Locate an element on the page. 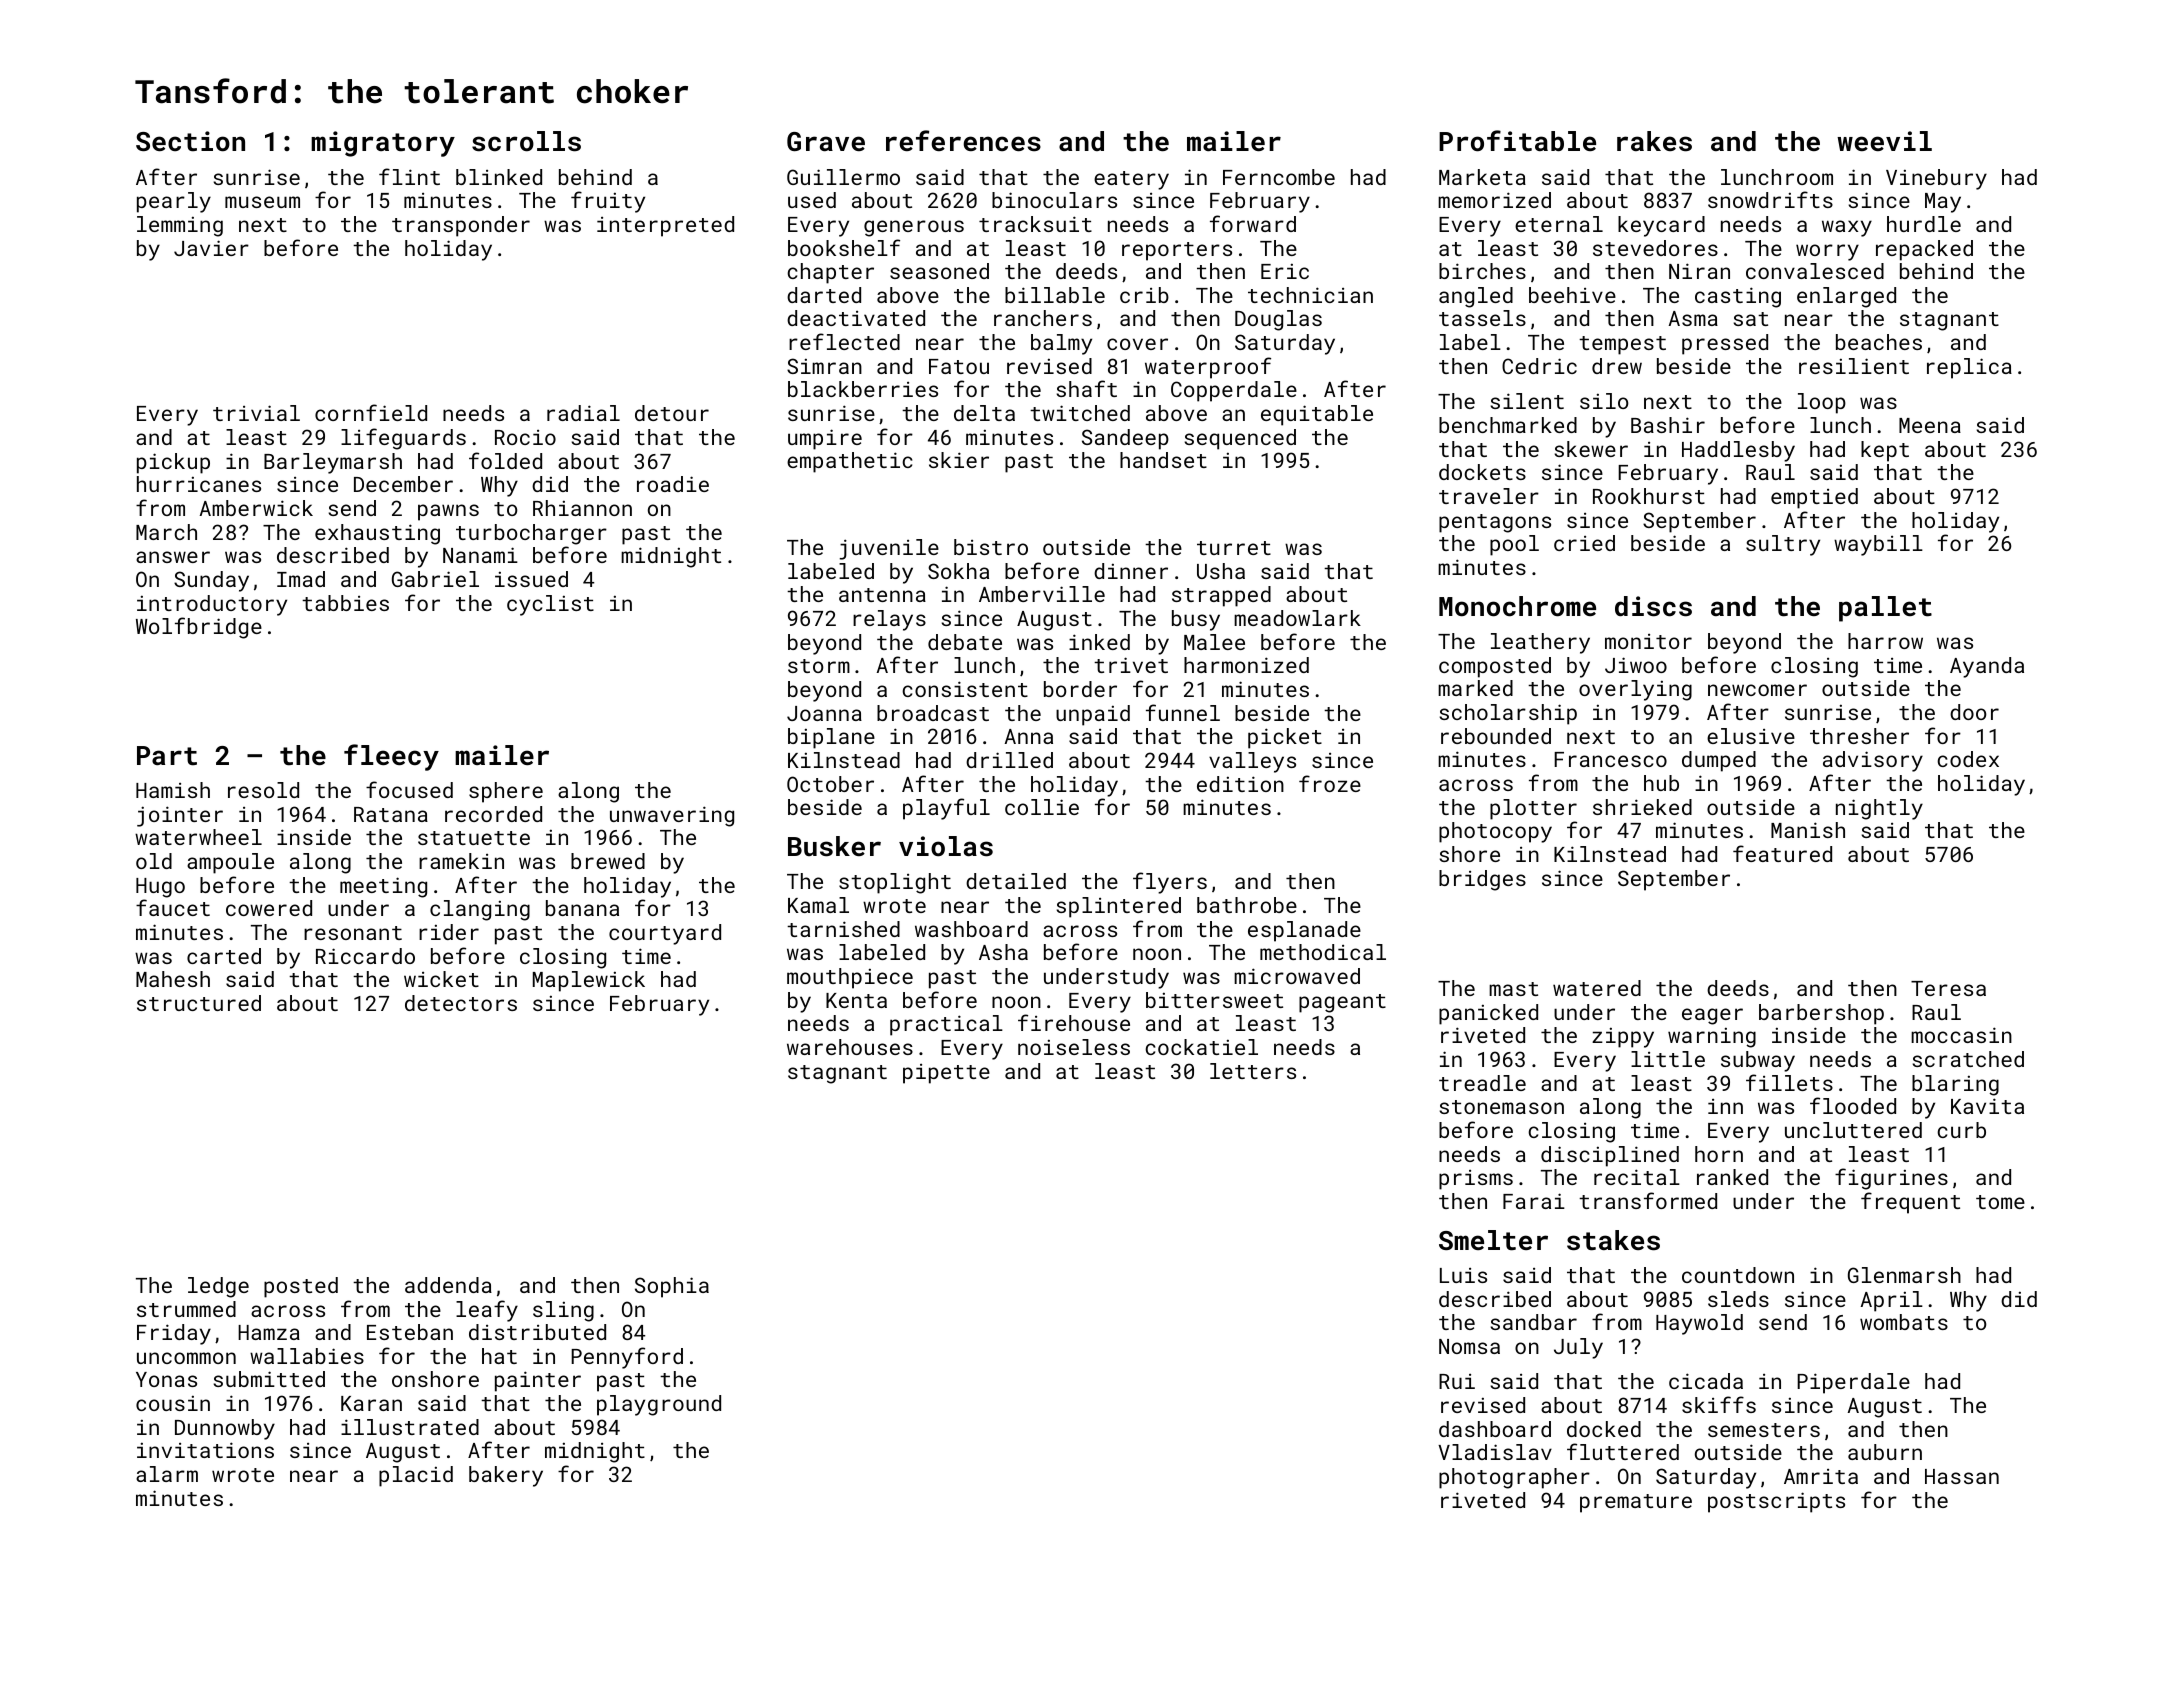  Eric is located at coordinates (1285, 271).
